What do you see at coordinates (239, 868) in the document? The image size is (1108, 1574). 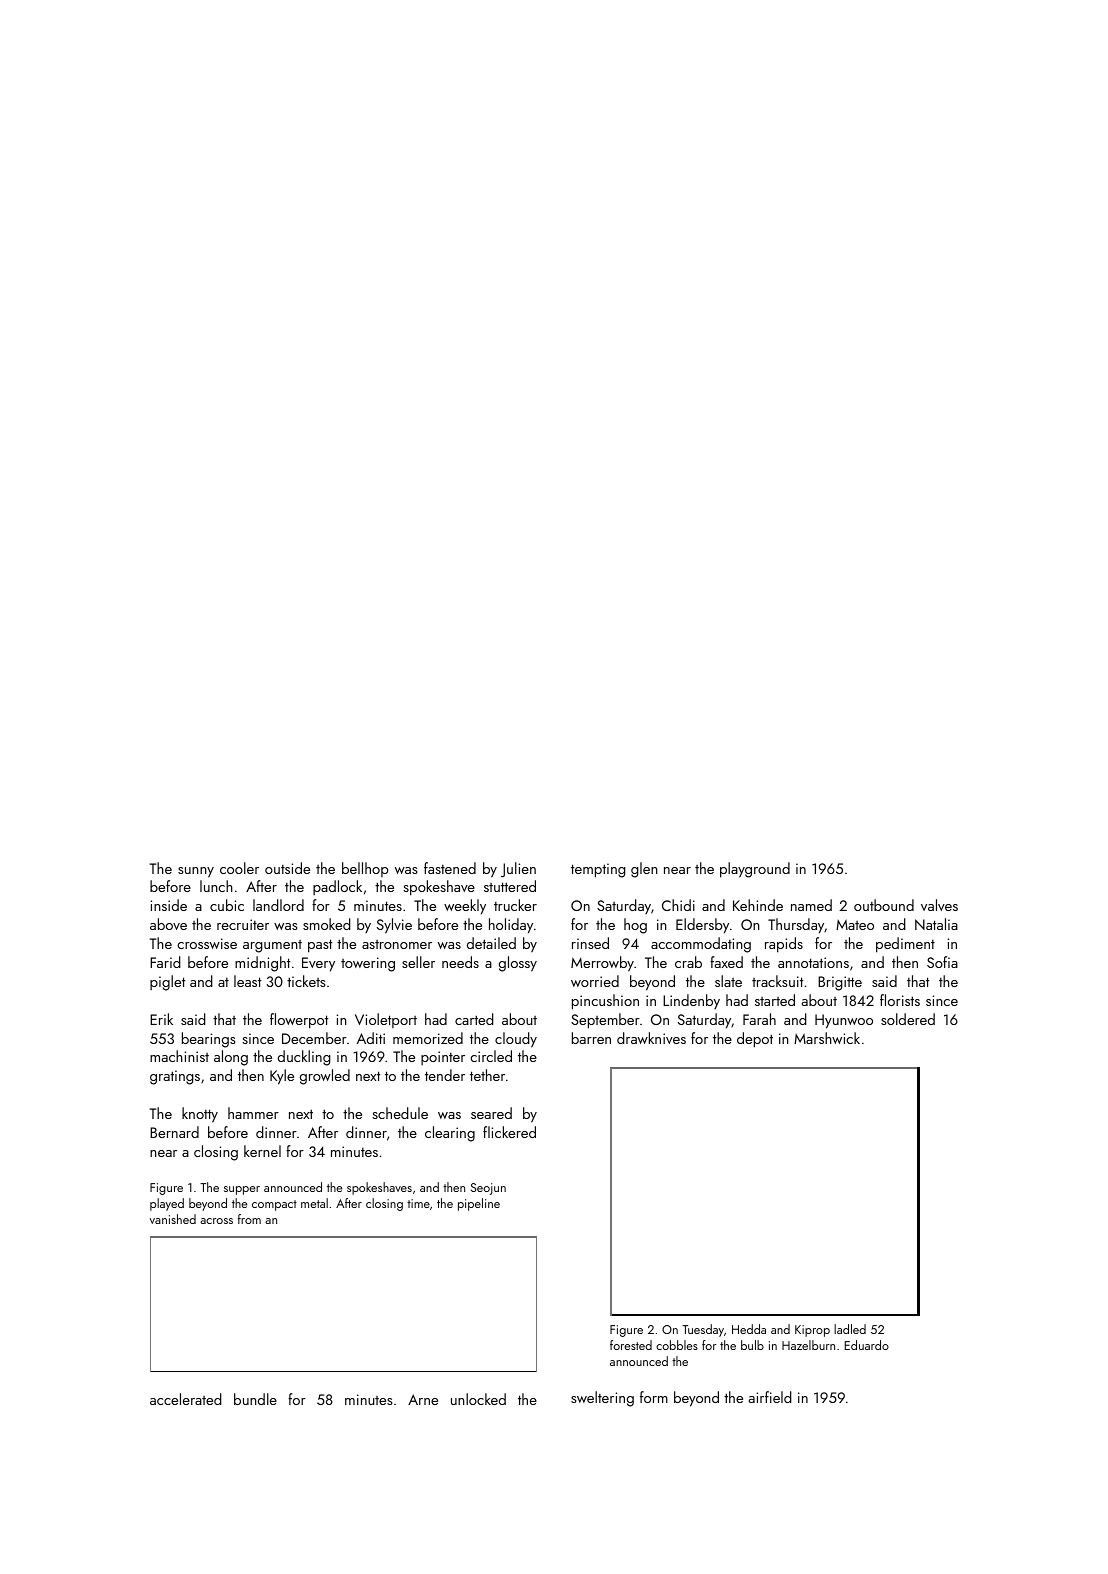 I see `cooler` at bounding box center [239, 868].
